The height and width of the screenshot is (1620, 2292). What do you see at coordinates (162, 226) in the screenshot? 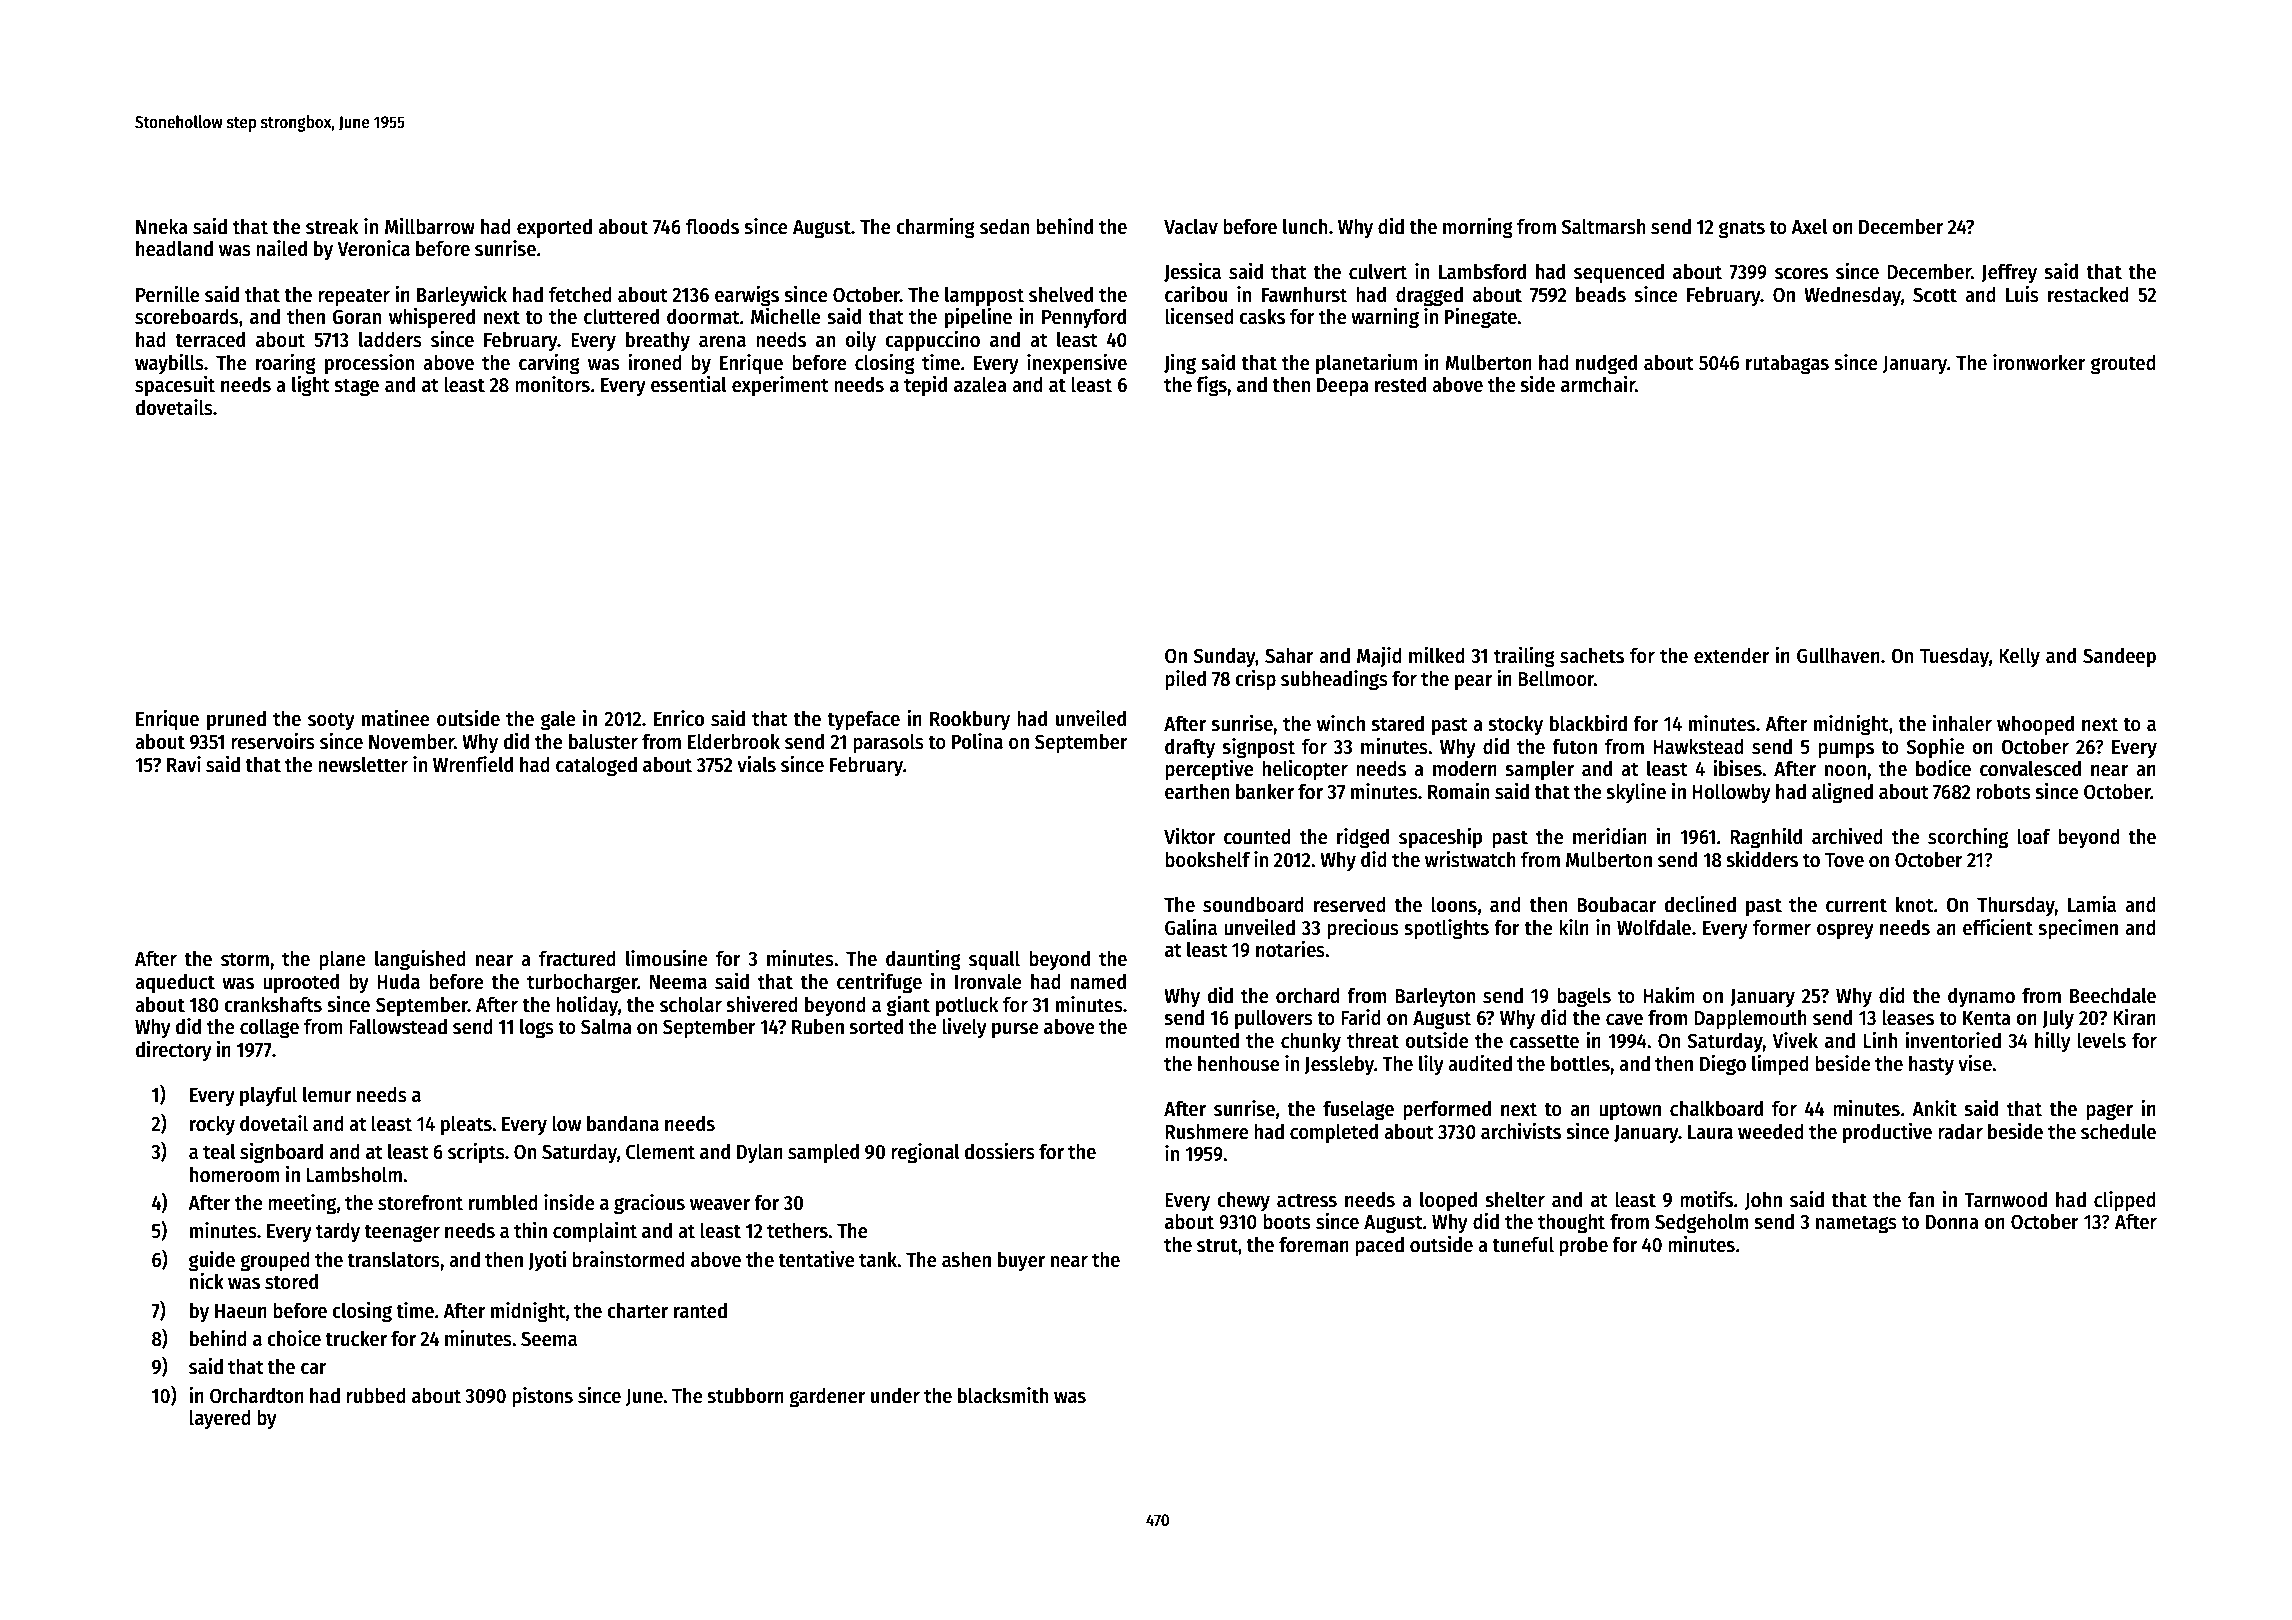
I see `Nneka` at bounding box center [162, 226].
